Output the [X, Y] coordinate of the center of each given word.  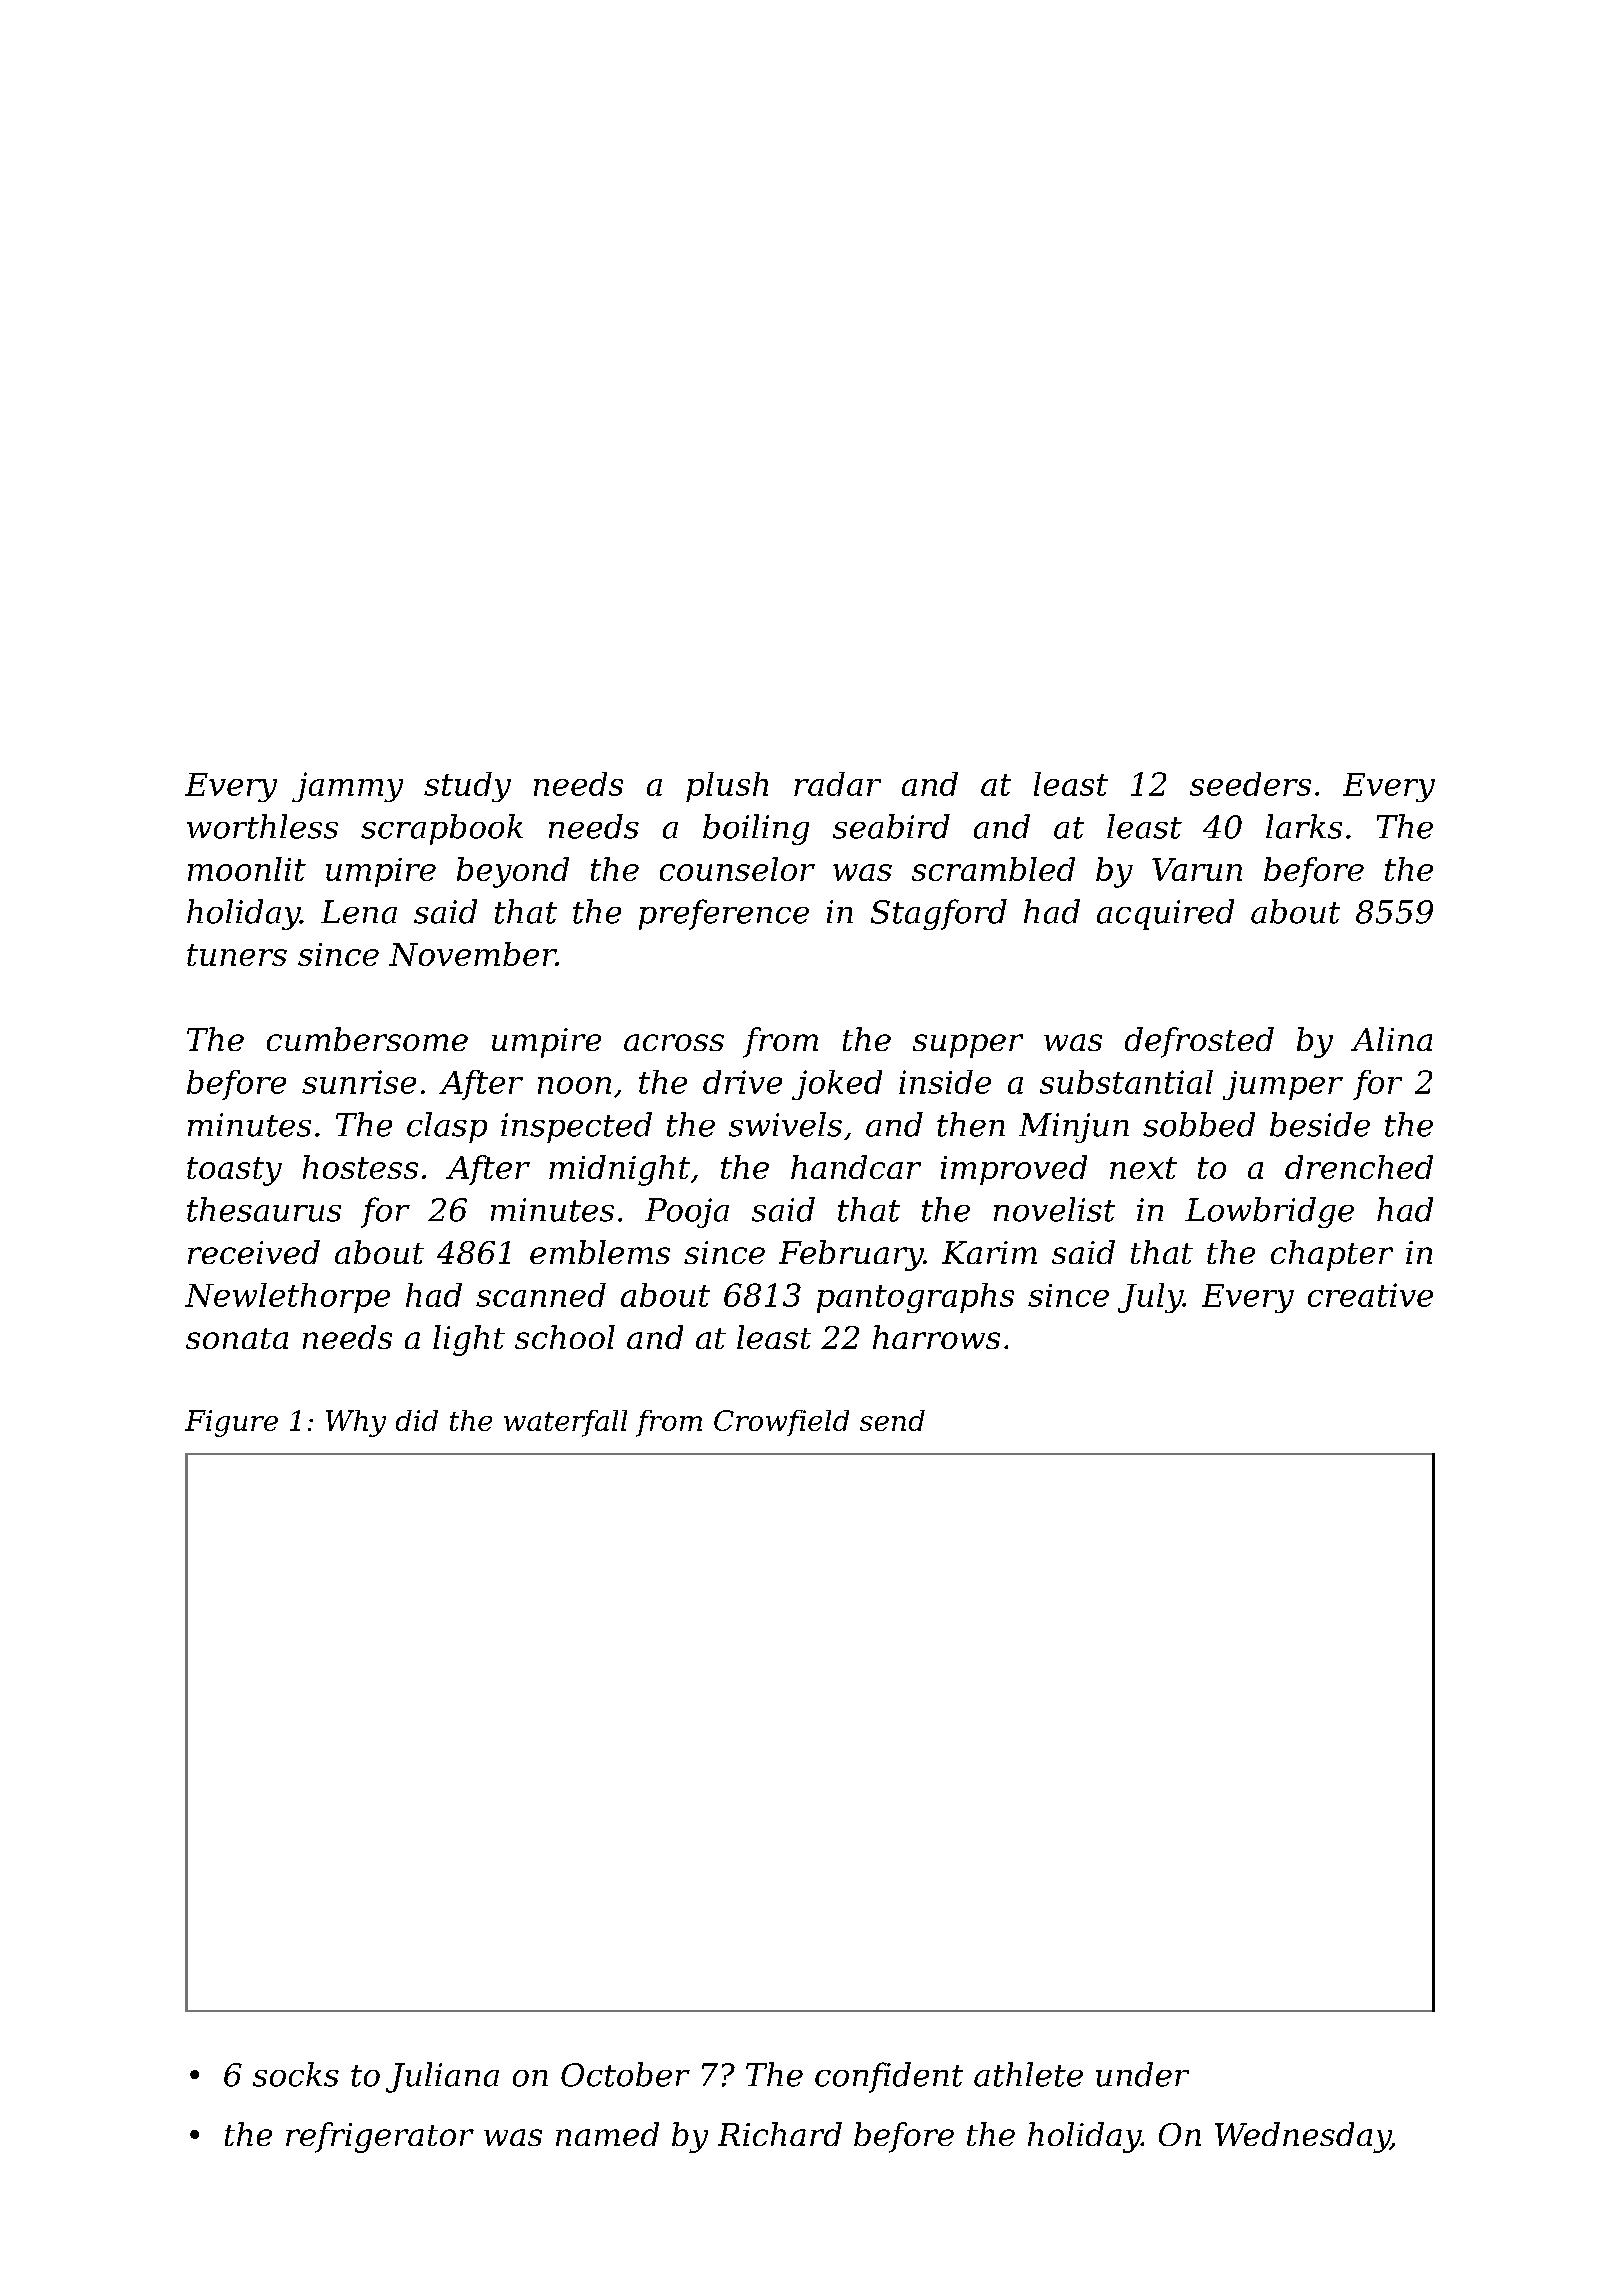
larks [1304, 826]
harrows [936, 1337]
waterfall [565, 1423]
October [625, 2074]
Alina [1391, 1039]
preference [724, 914]
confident [889, 2077]
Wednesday [1303, 2137]
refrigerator [380, 2137]
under [1142, 2074]
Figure [231, 1423]
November [472, 954]
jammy [347, 787]
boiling [756, 829]
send [892, 1420]
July [1150, 1298]
